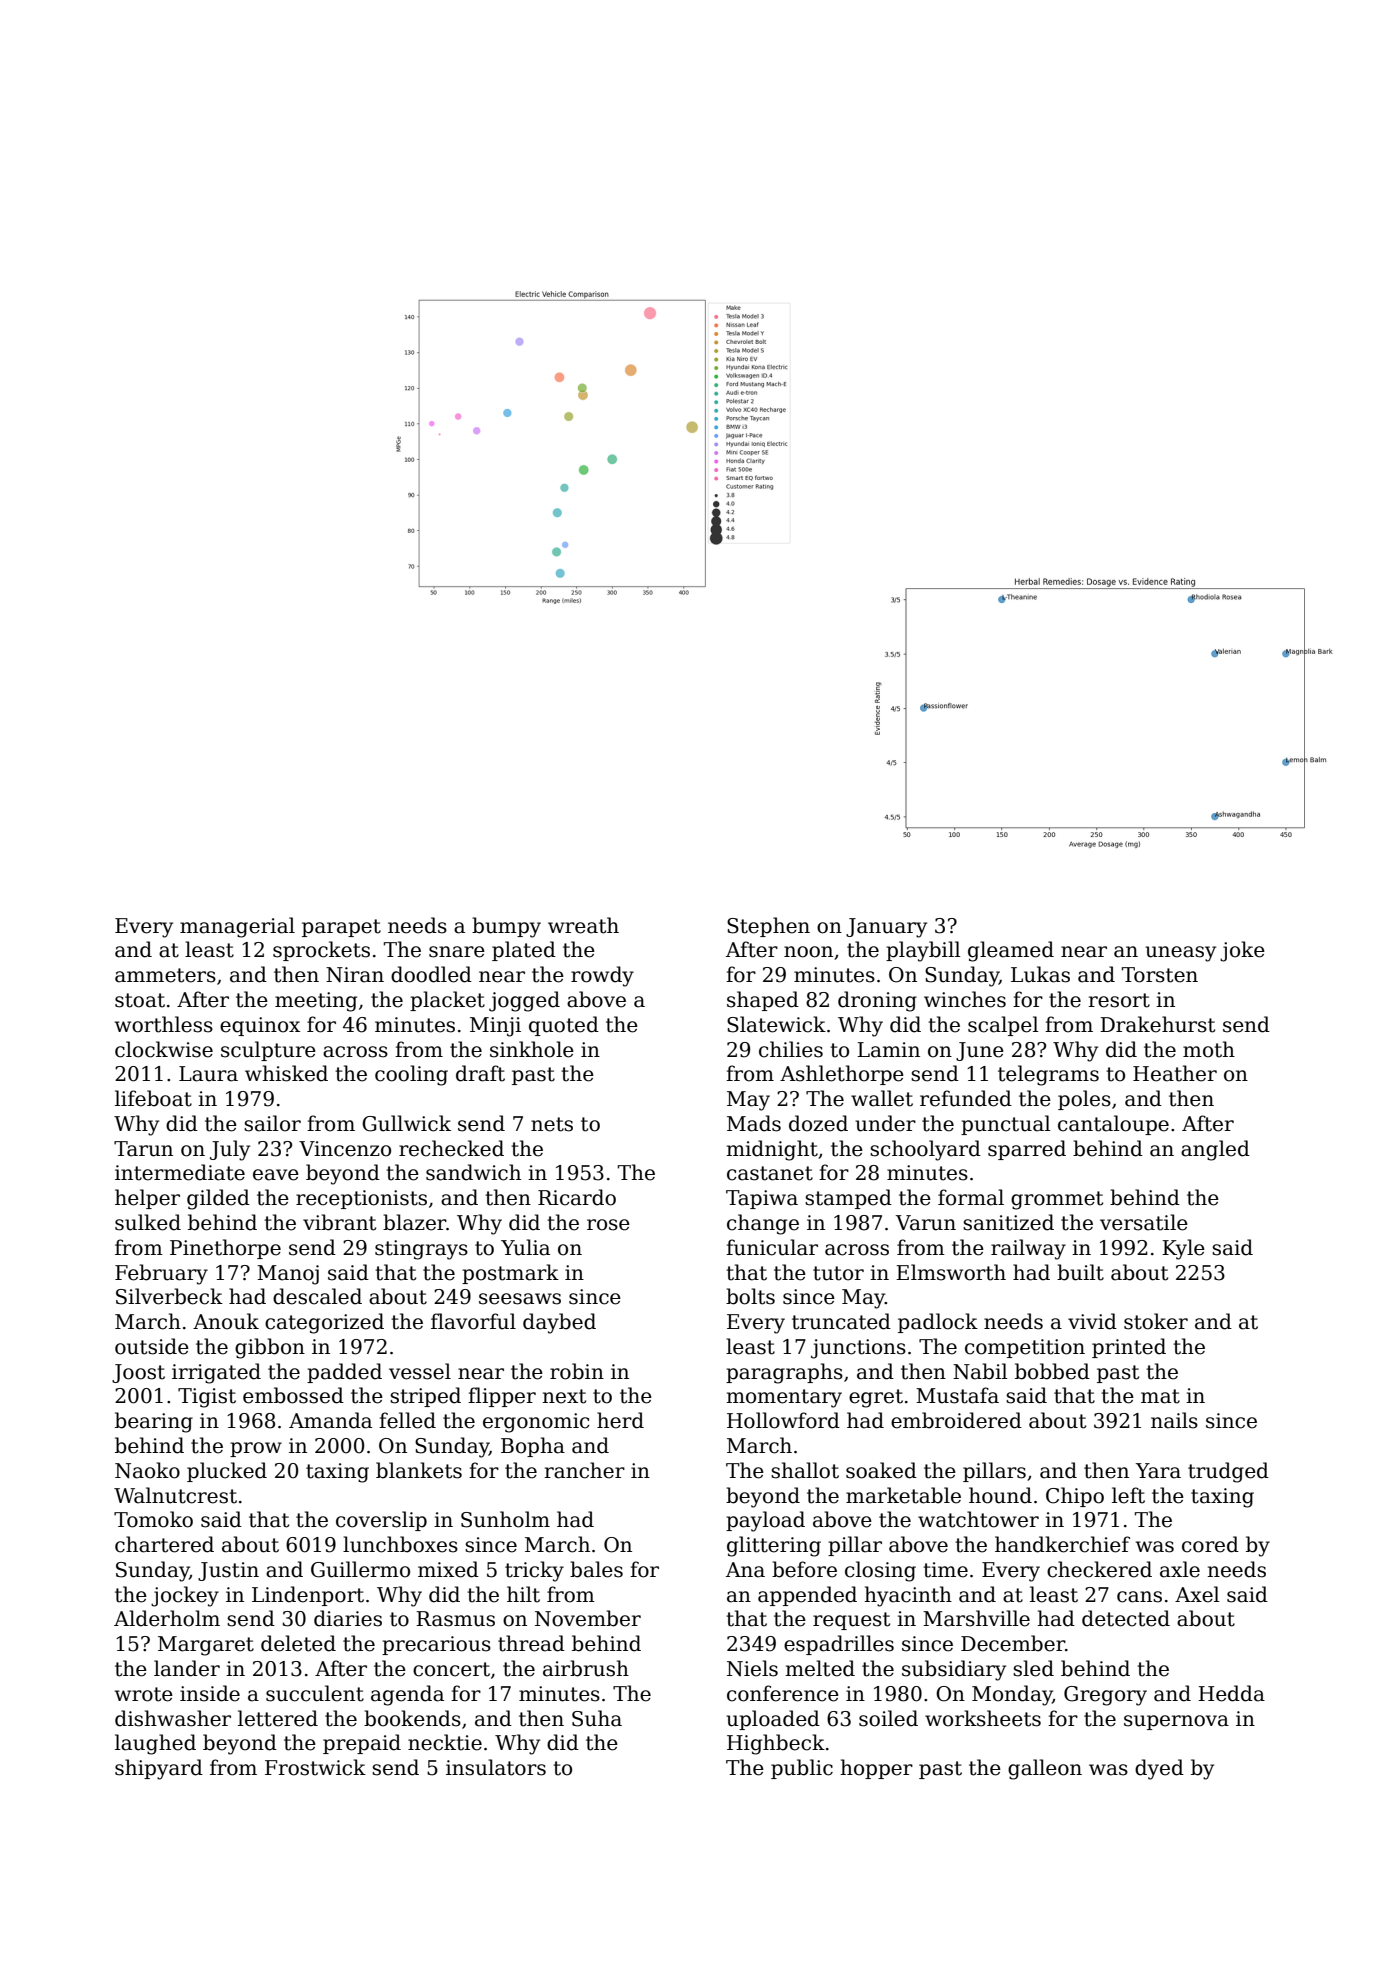 This document has height=1969, width=1386. Describe the element at coordinates (888, 1718) in the document. I see `soiled` at that location.
